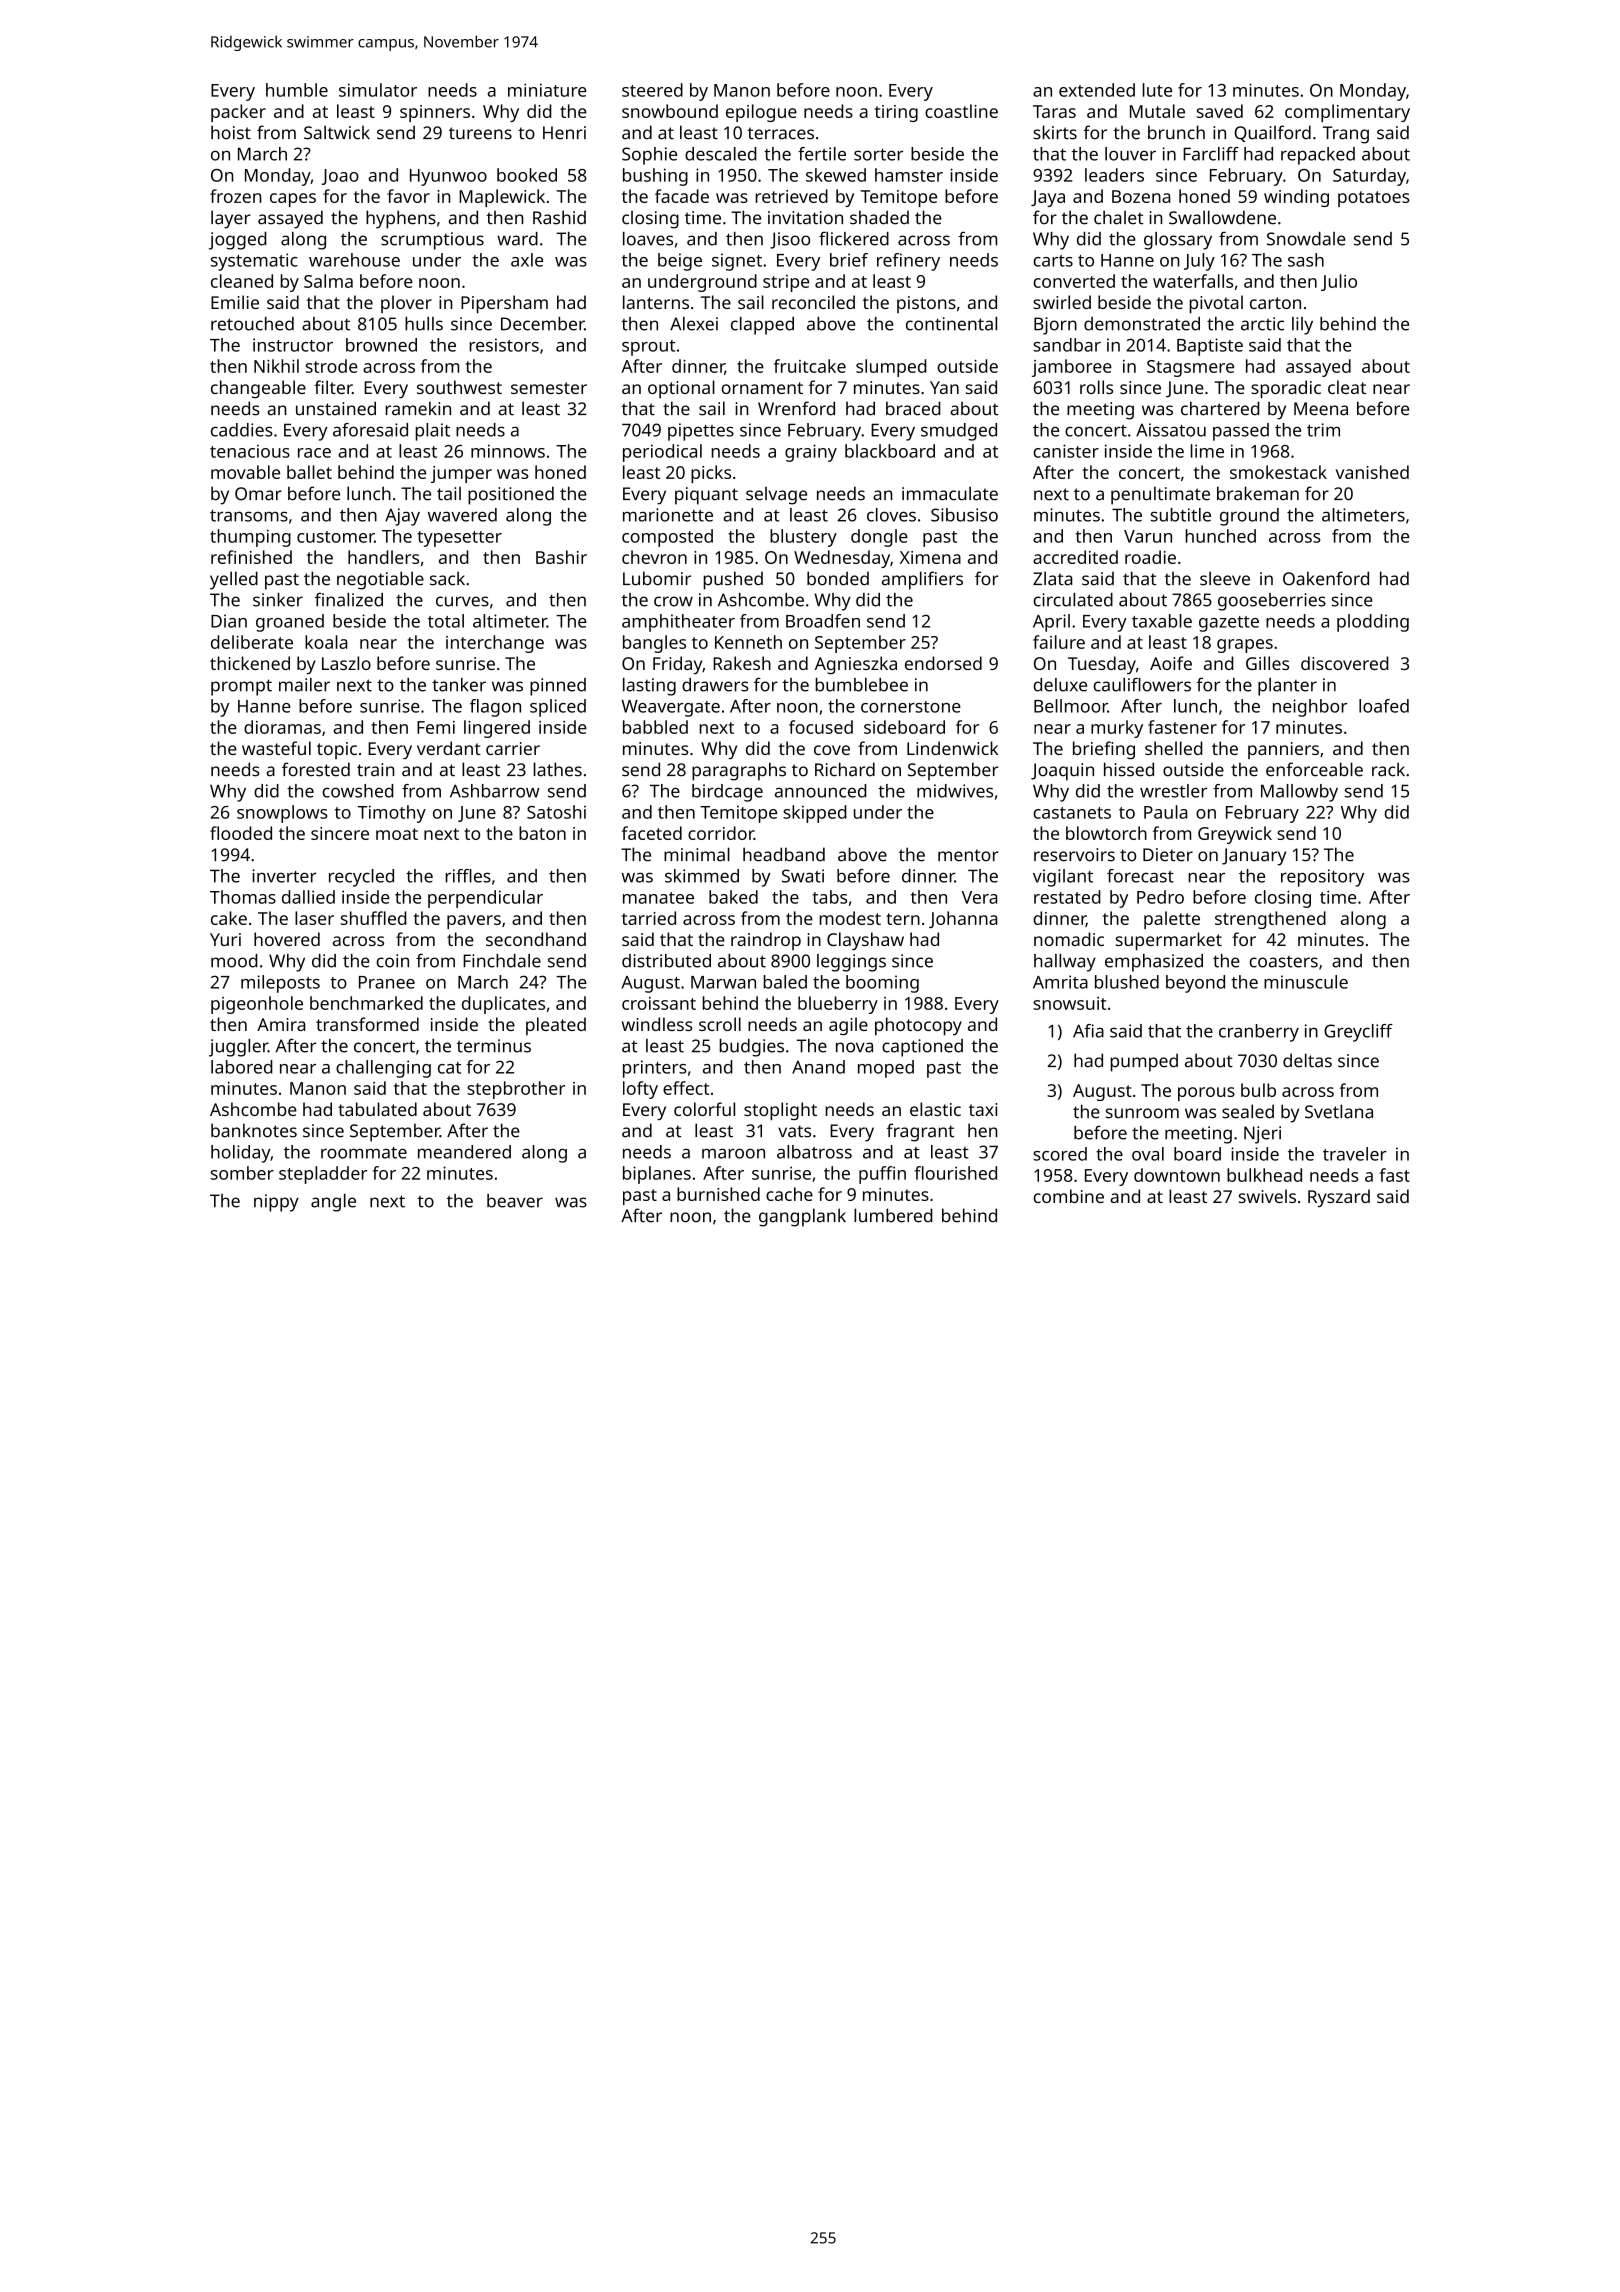 This page has height=2292, width=1620. What do you see at coordinates (1130, 154) in the page?
I see `louver` at bounding box center [1130, 154].
